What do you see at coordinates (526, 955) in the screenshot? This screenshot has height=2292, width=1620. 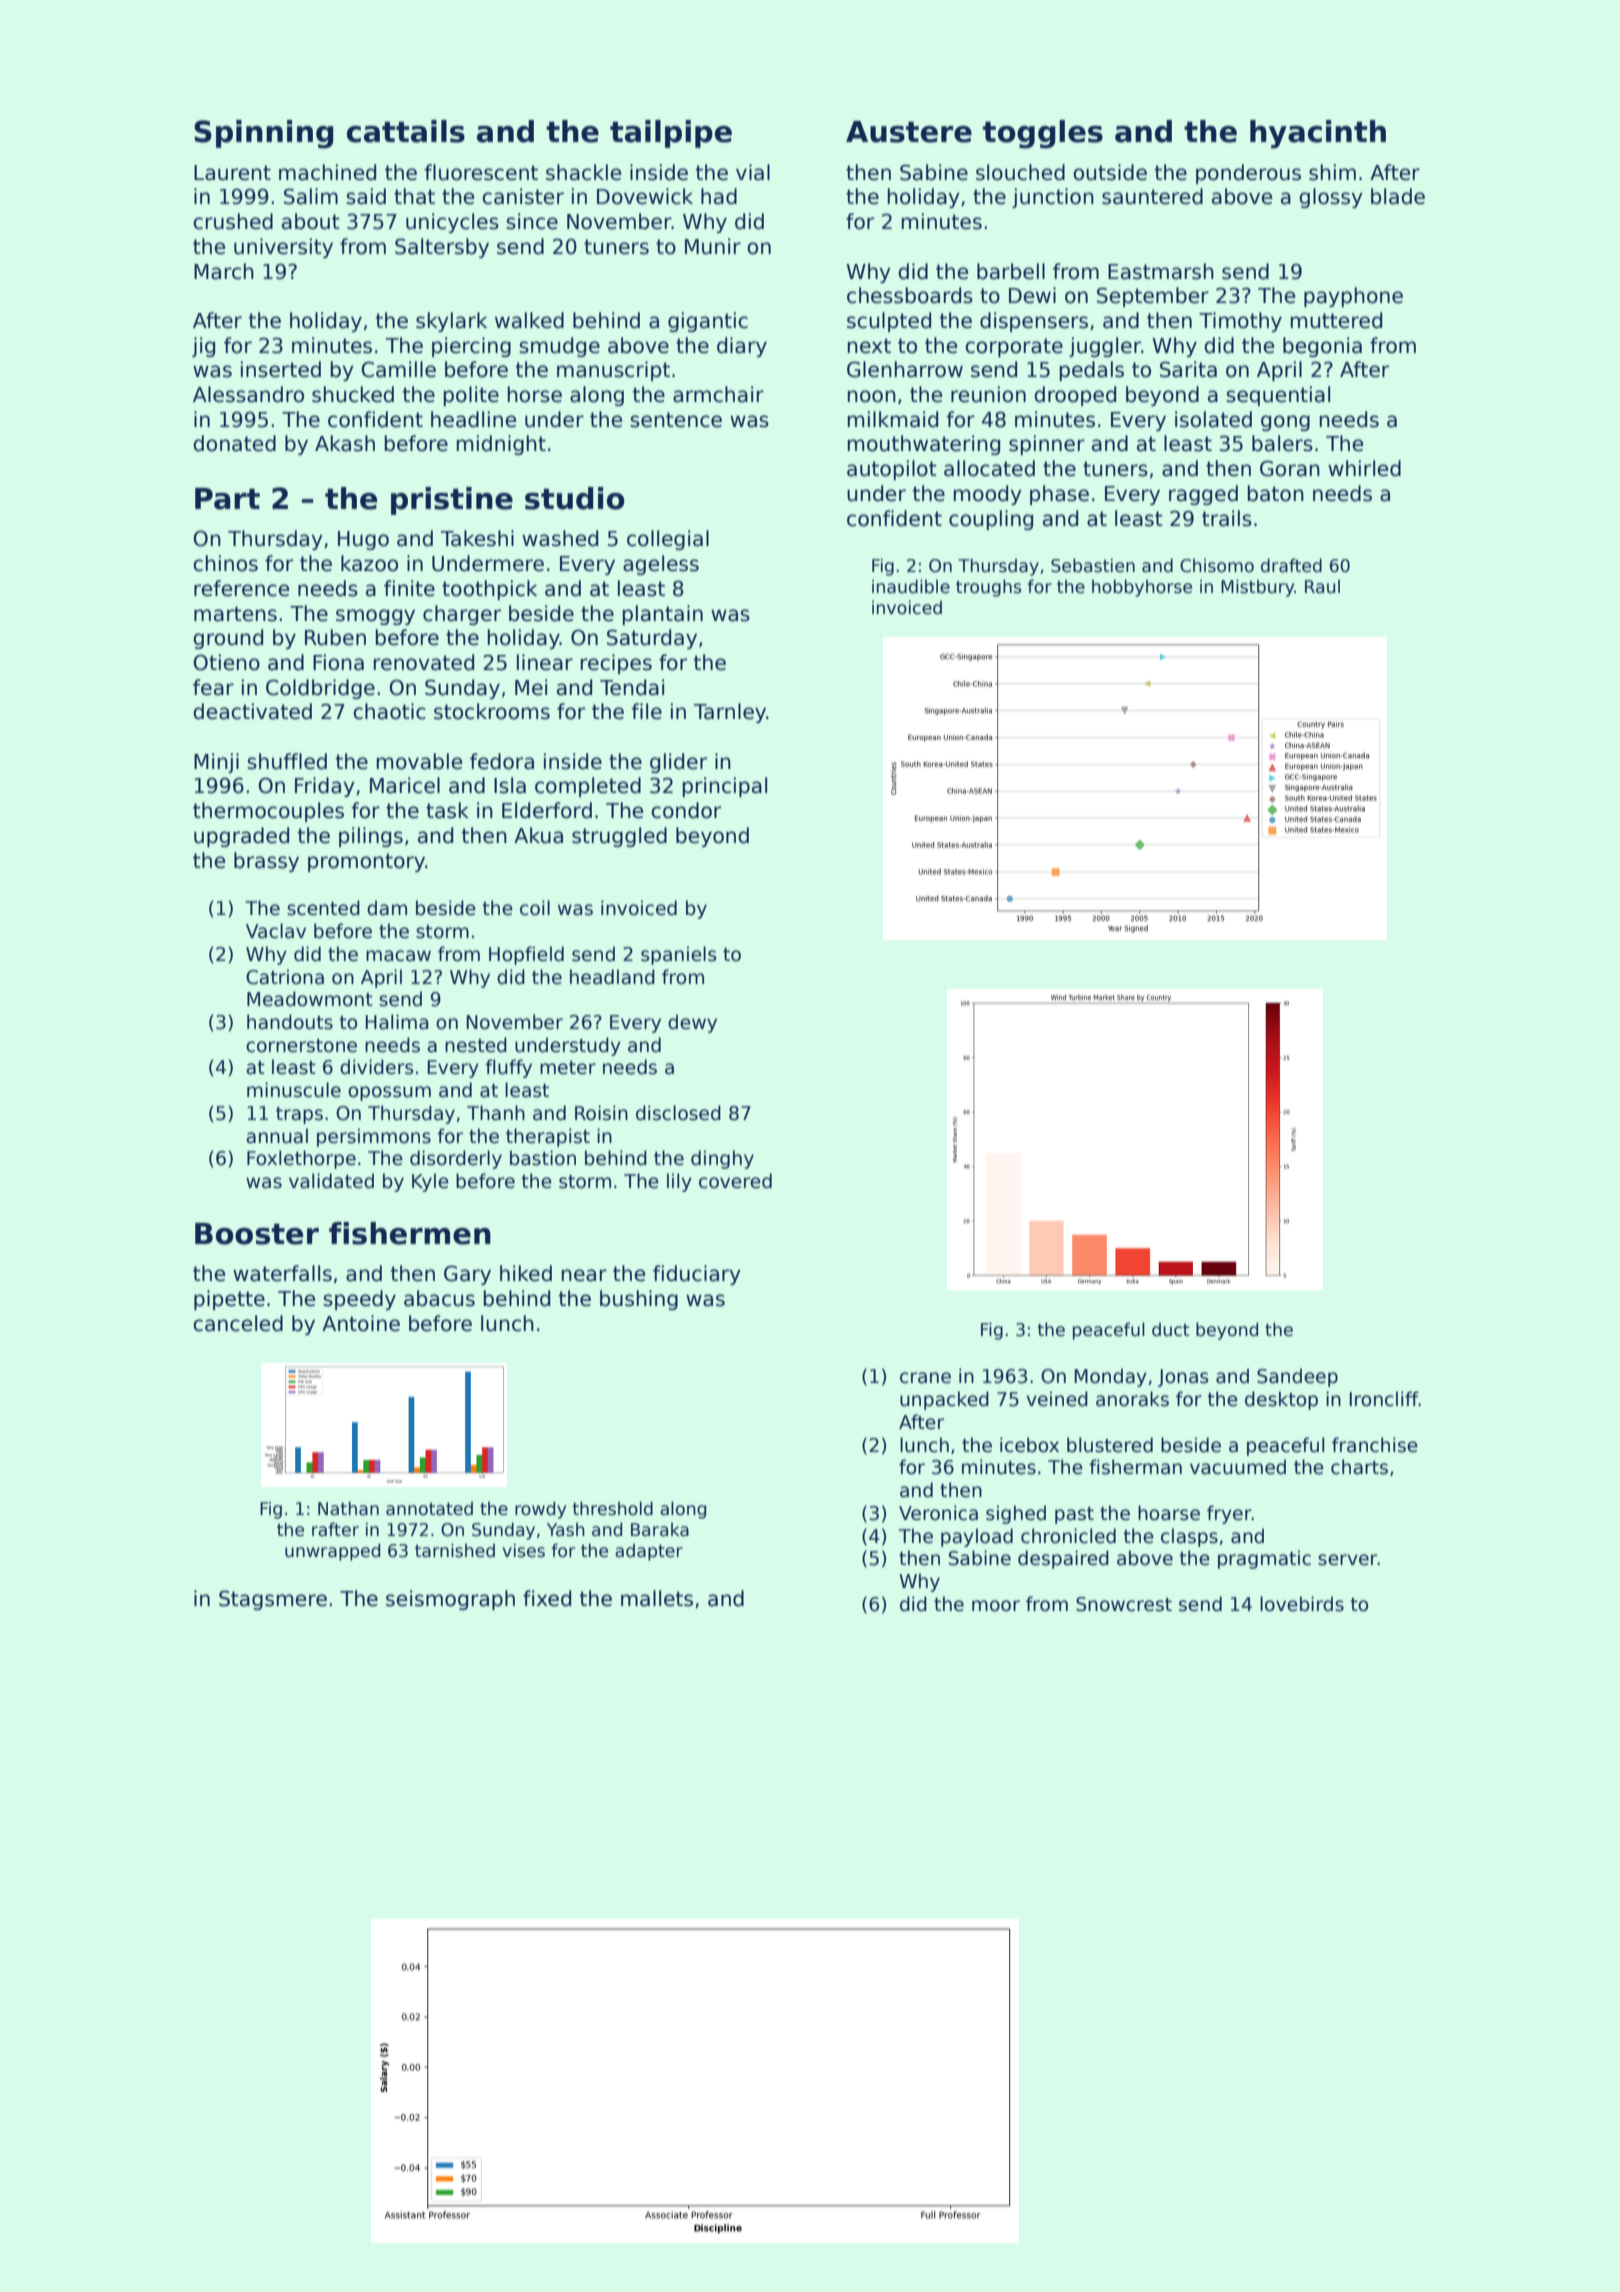 I see `Hopfield` at bounding box center [526, 955].
